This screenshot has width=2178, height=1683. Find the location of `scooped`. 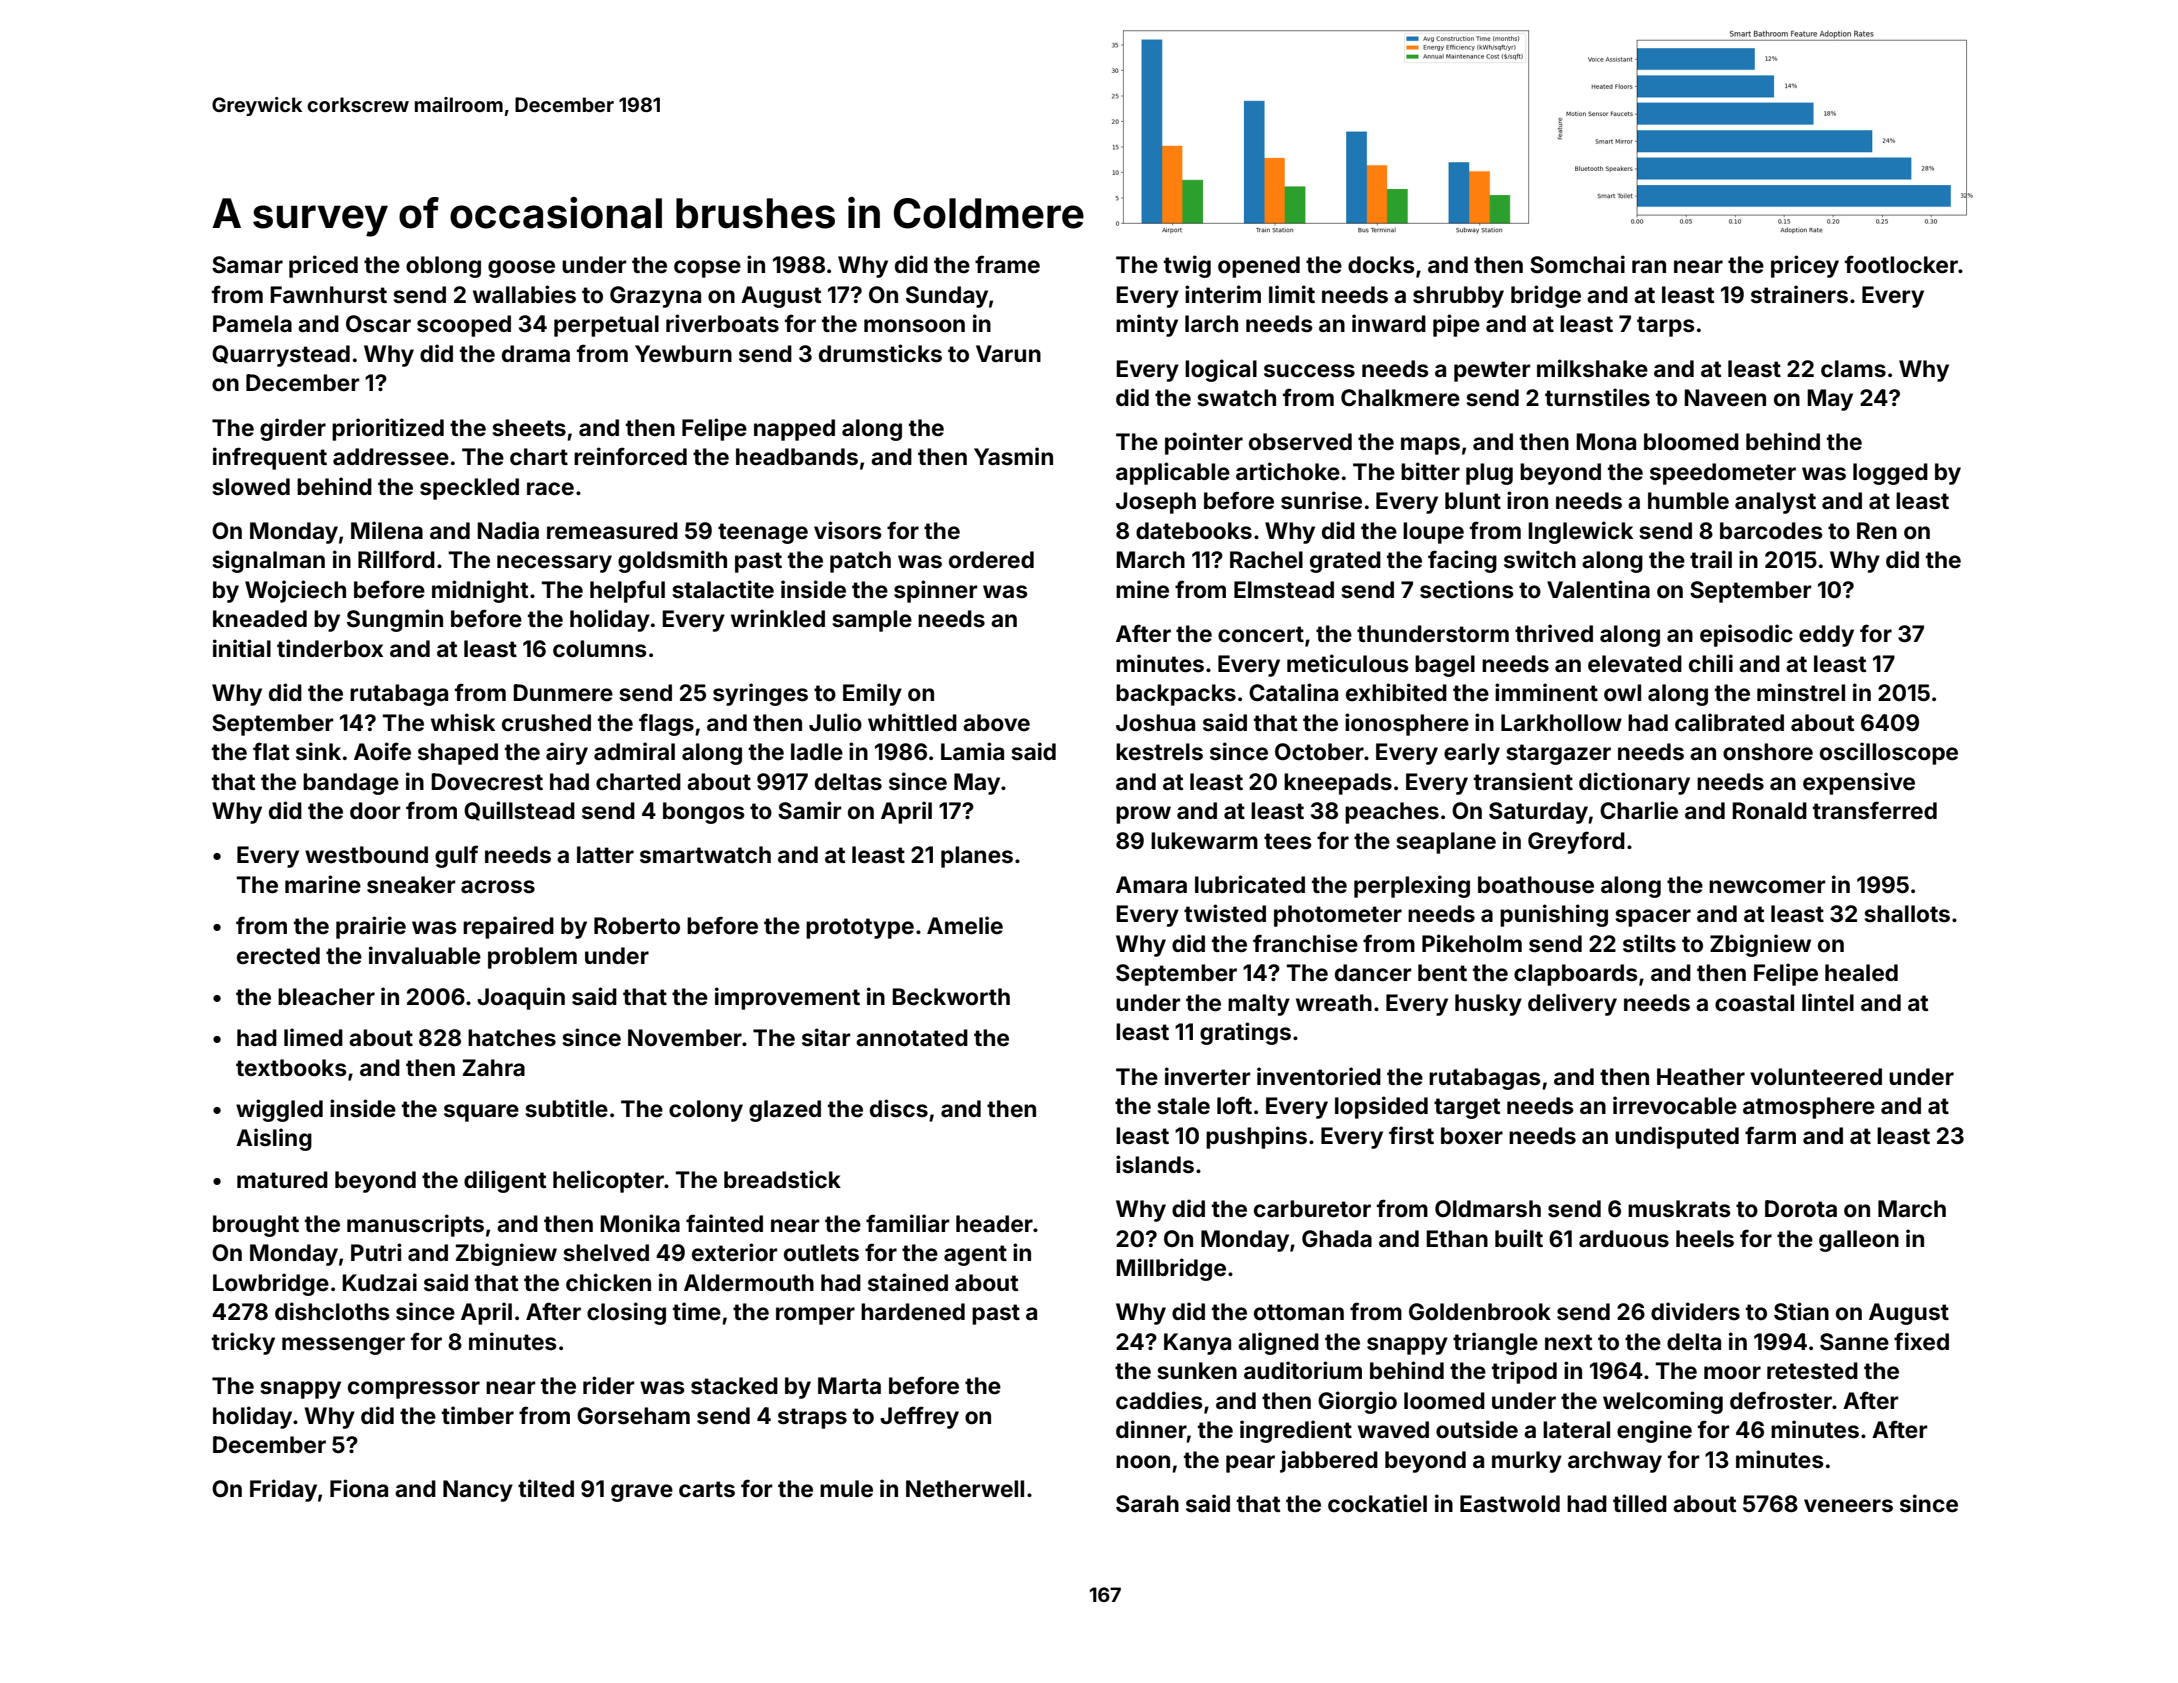

scooped is located at coordinates (464, 326).
